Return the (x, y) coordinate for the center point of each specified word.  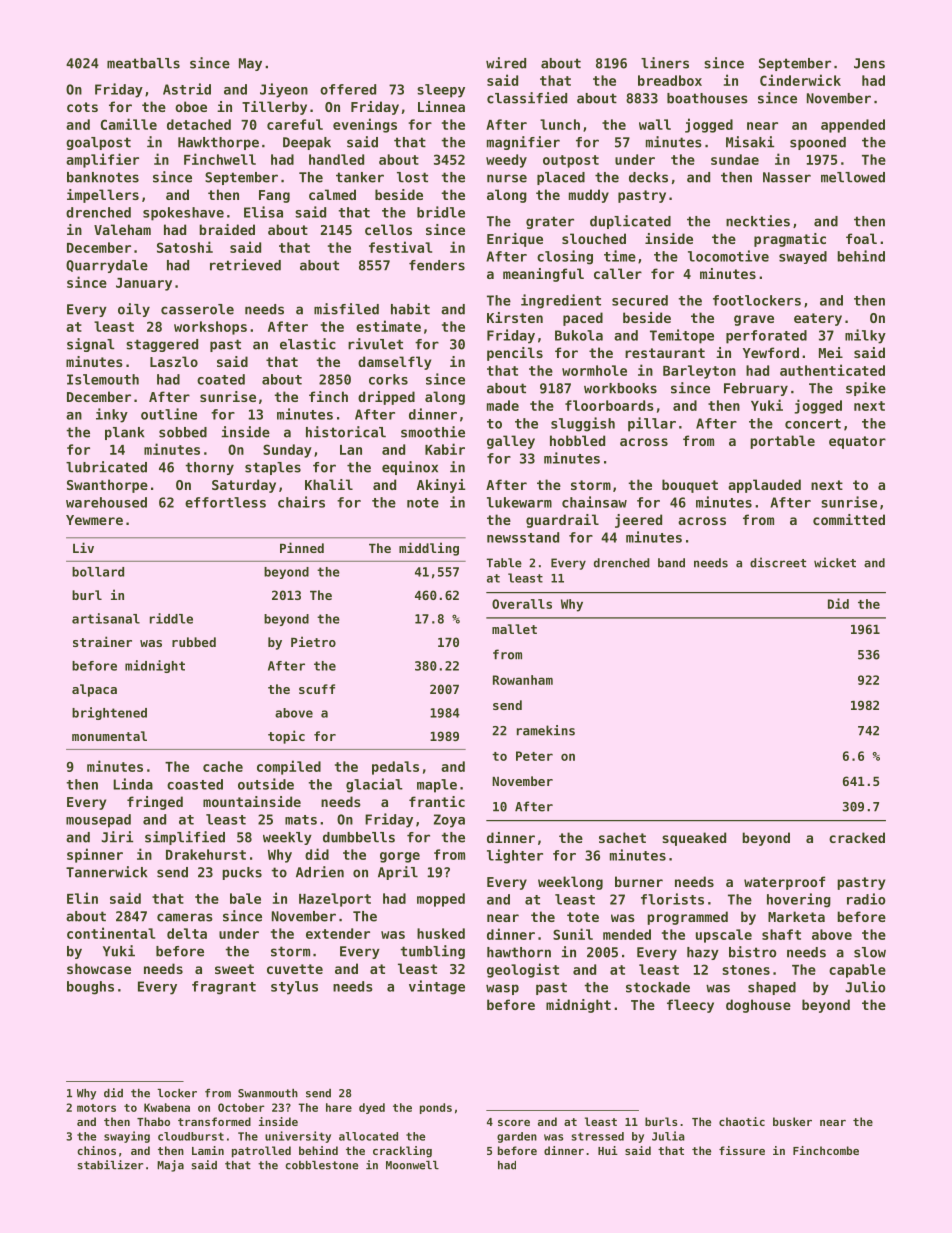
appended (853, 126)
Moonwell (412, 1165)
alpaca (94, 690)
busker (792, 1121)
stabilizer (110, 1165)
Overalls (522, 604)
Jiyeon (284, 90)
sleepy (441, 91)
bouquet (690, 486)
